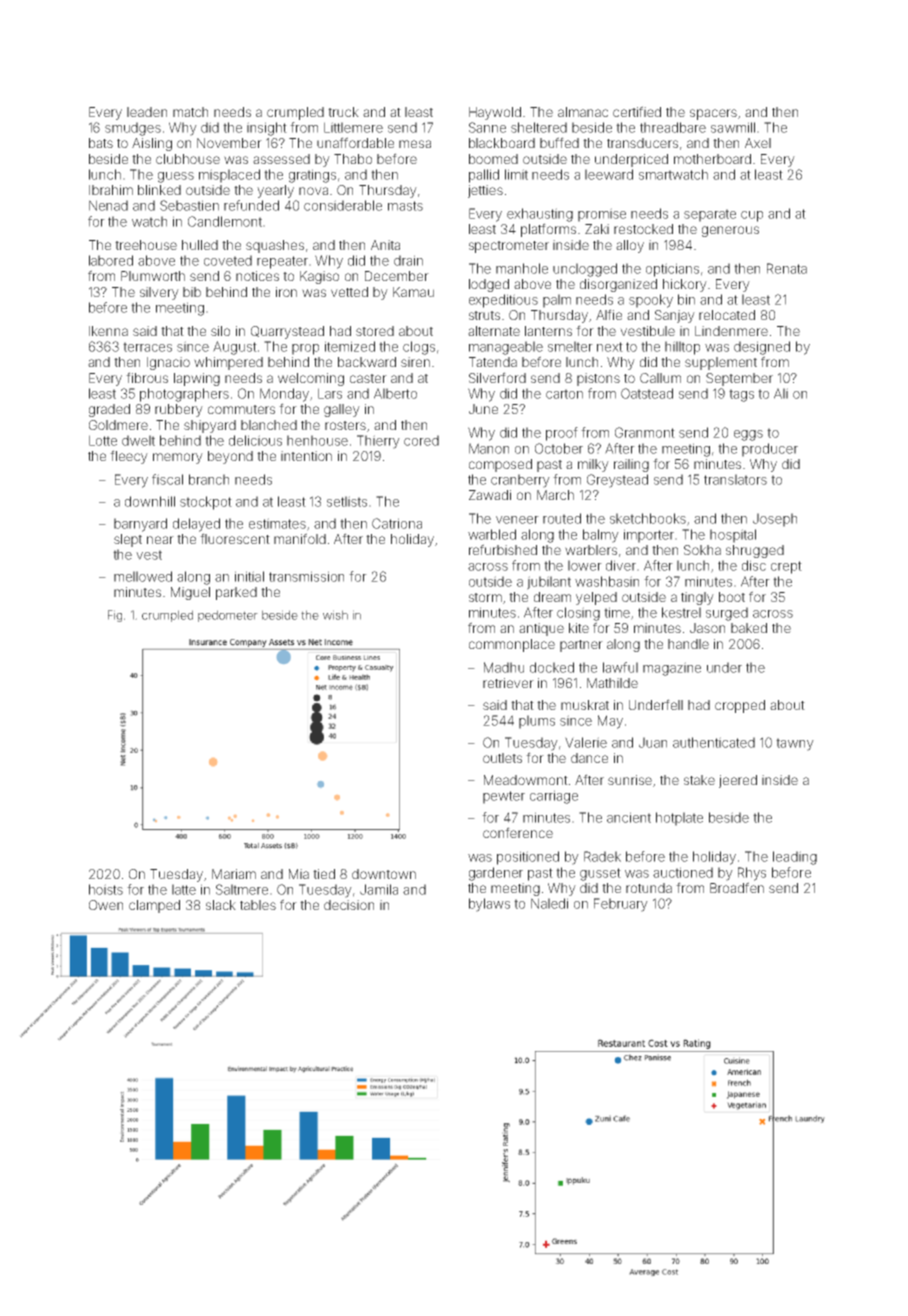  Describe the element at coordinates (349, 905) in the screenshot. I see `decision` at that location.
